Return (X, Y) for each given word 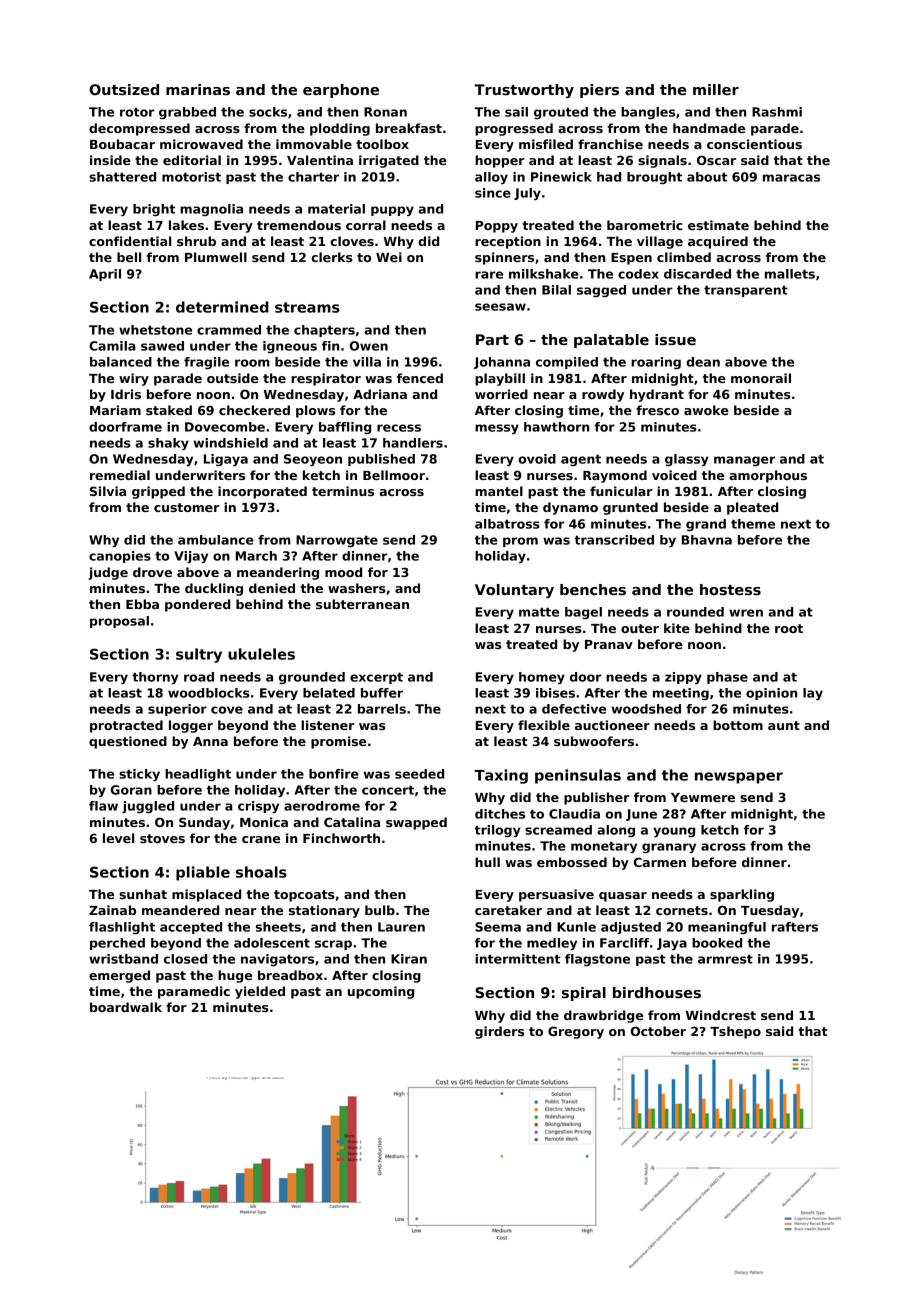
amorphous (768, 476)
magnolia (211, 210)
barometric (645, 225)
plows (315, 411)
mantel (499, 491)
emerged (119, 976)
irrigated (389, 161)
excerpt (376, 678)
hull (487, 862)
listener (328, 725)
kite (677, 628)
